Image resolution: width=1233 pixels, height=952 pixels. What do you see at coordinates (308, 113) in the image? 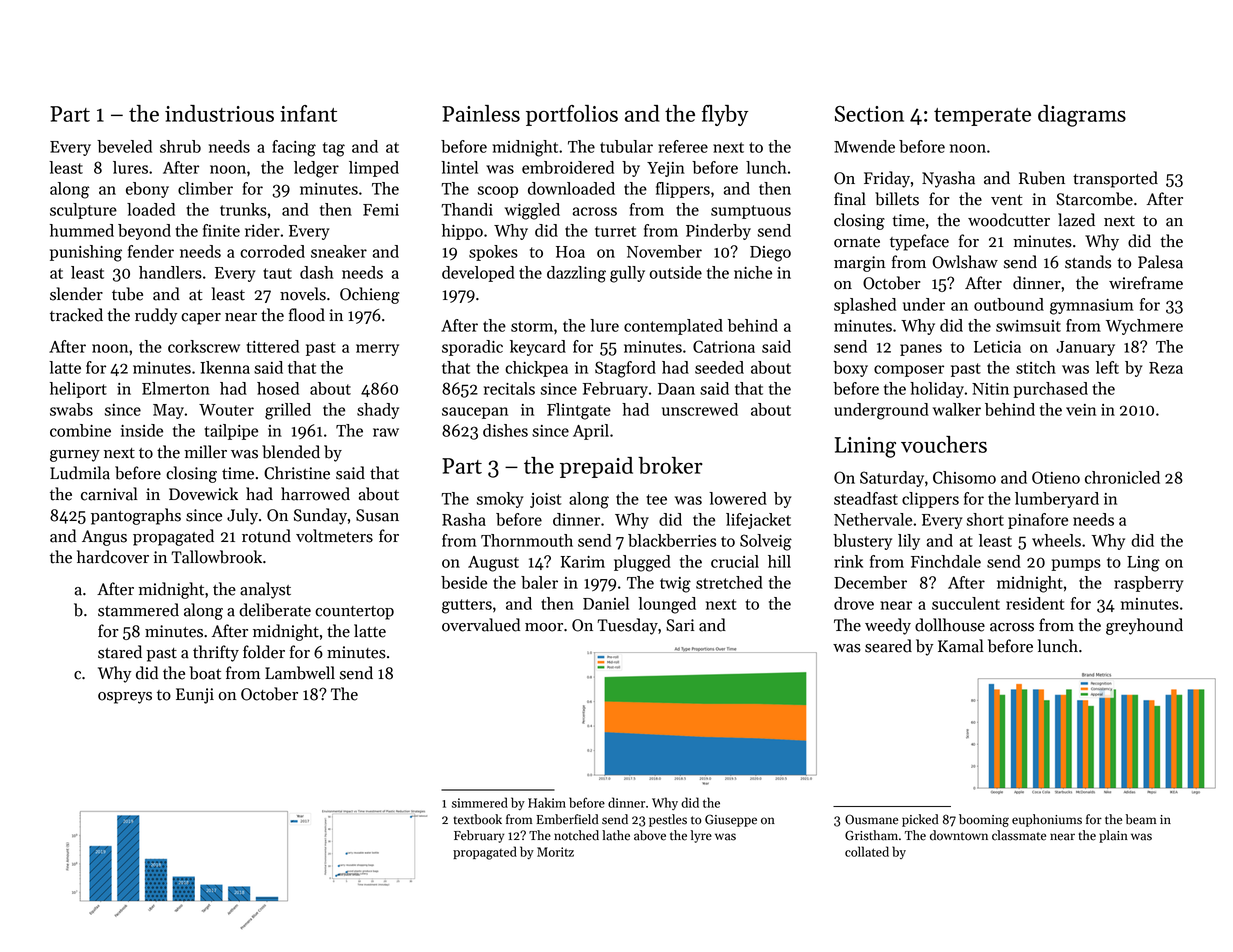
I see `infant` at bounding box center [308, 113].
